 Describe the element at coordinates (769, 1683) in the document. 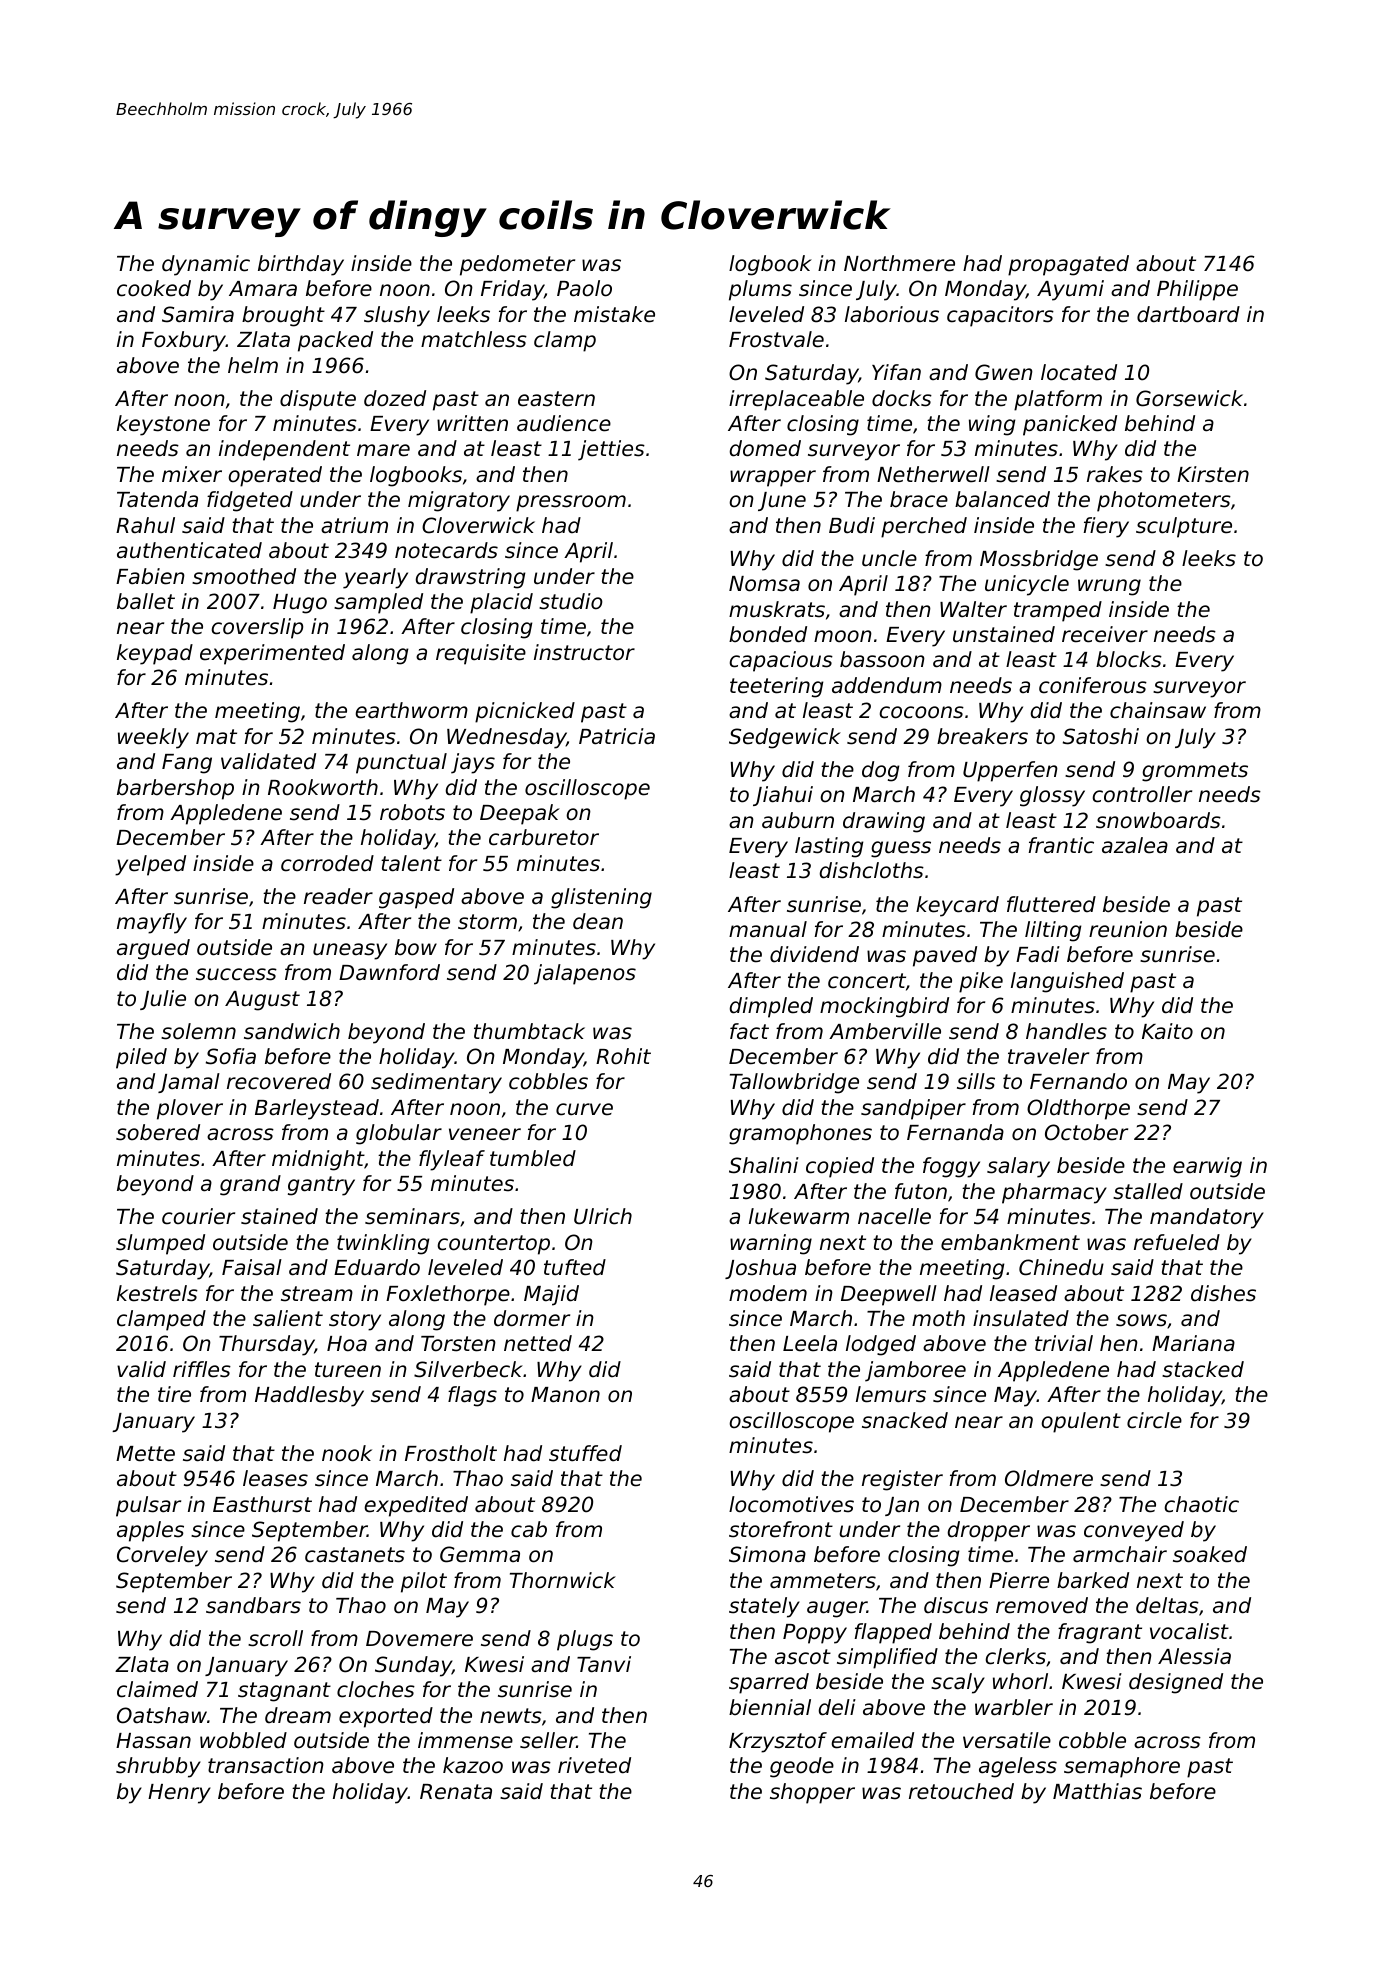

I see `sparred` at that location.
